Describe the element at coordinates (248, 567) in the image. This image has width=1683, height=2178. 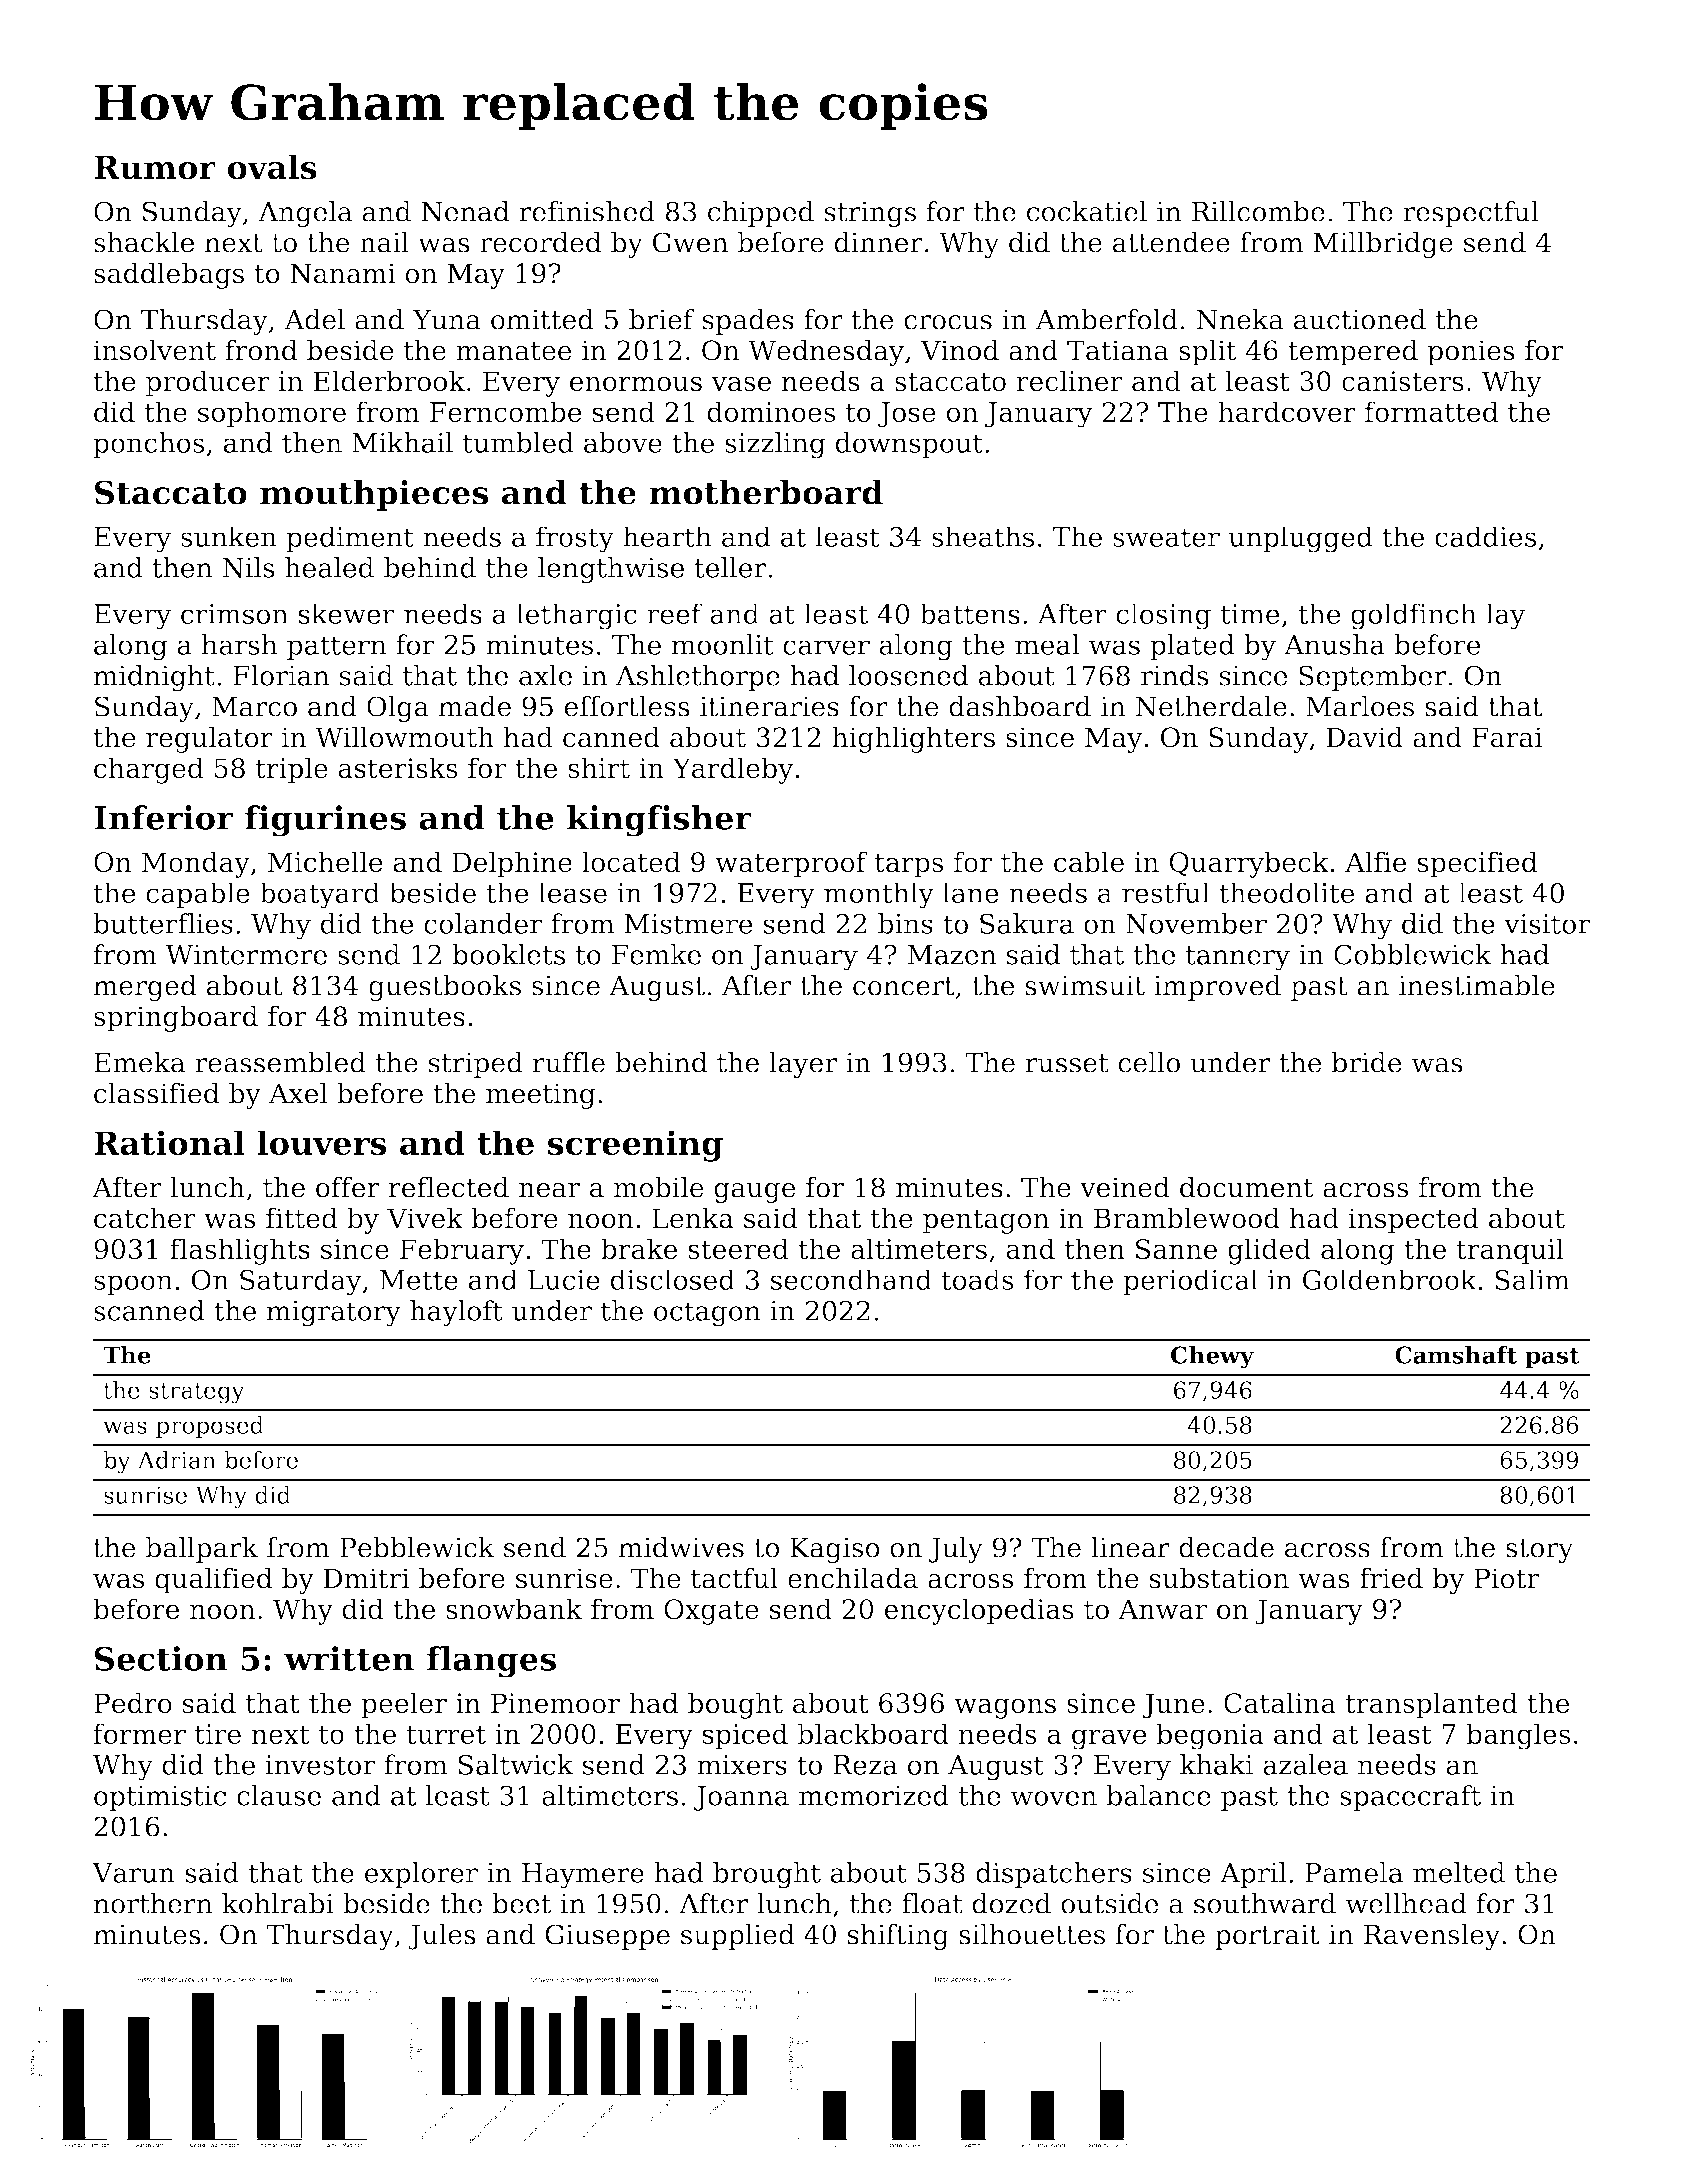
I see `Nils` at that location.
